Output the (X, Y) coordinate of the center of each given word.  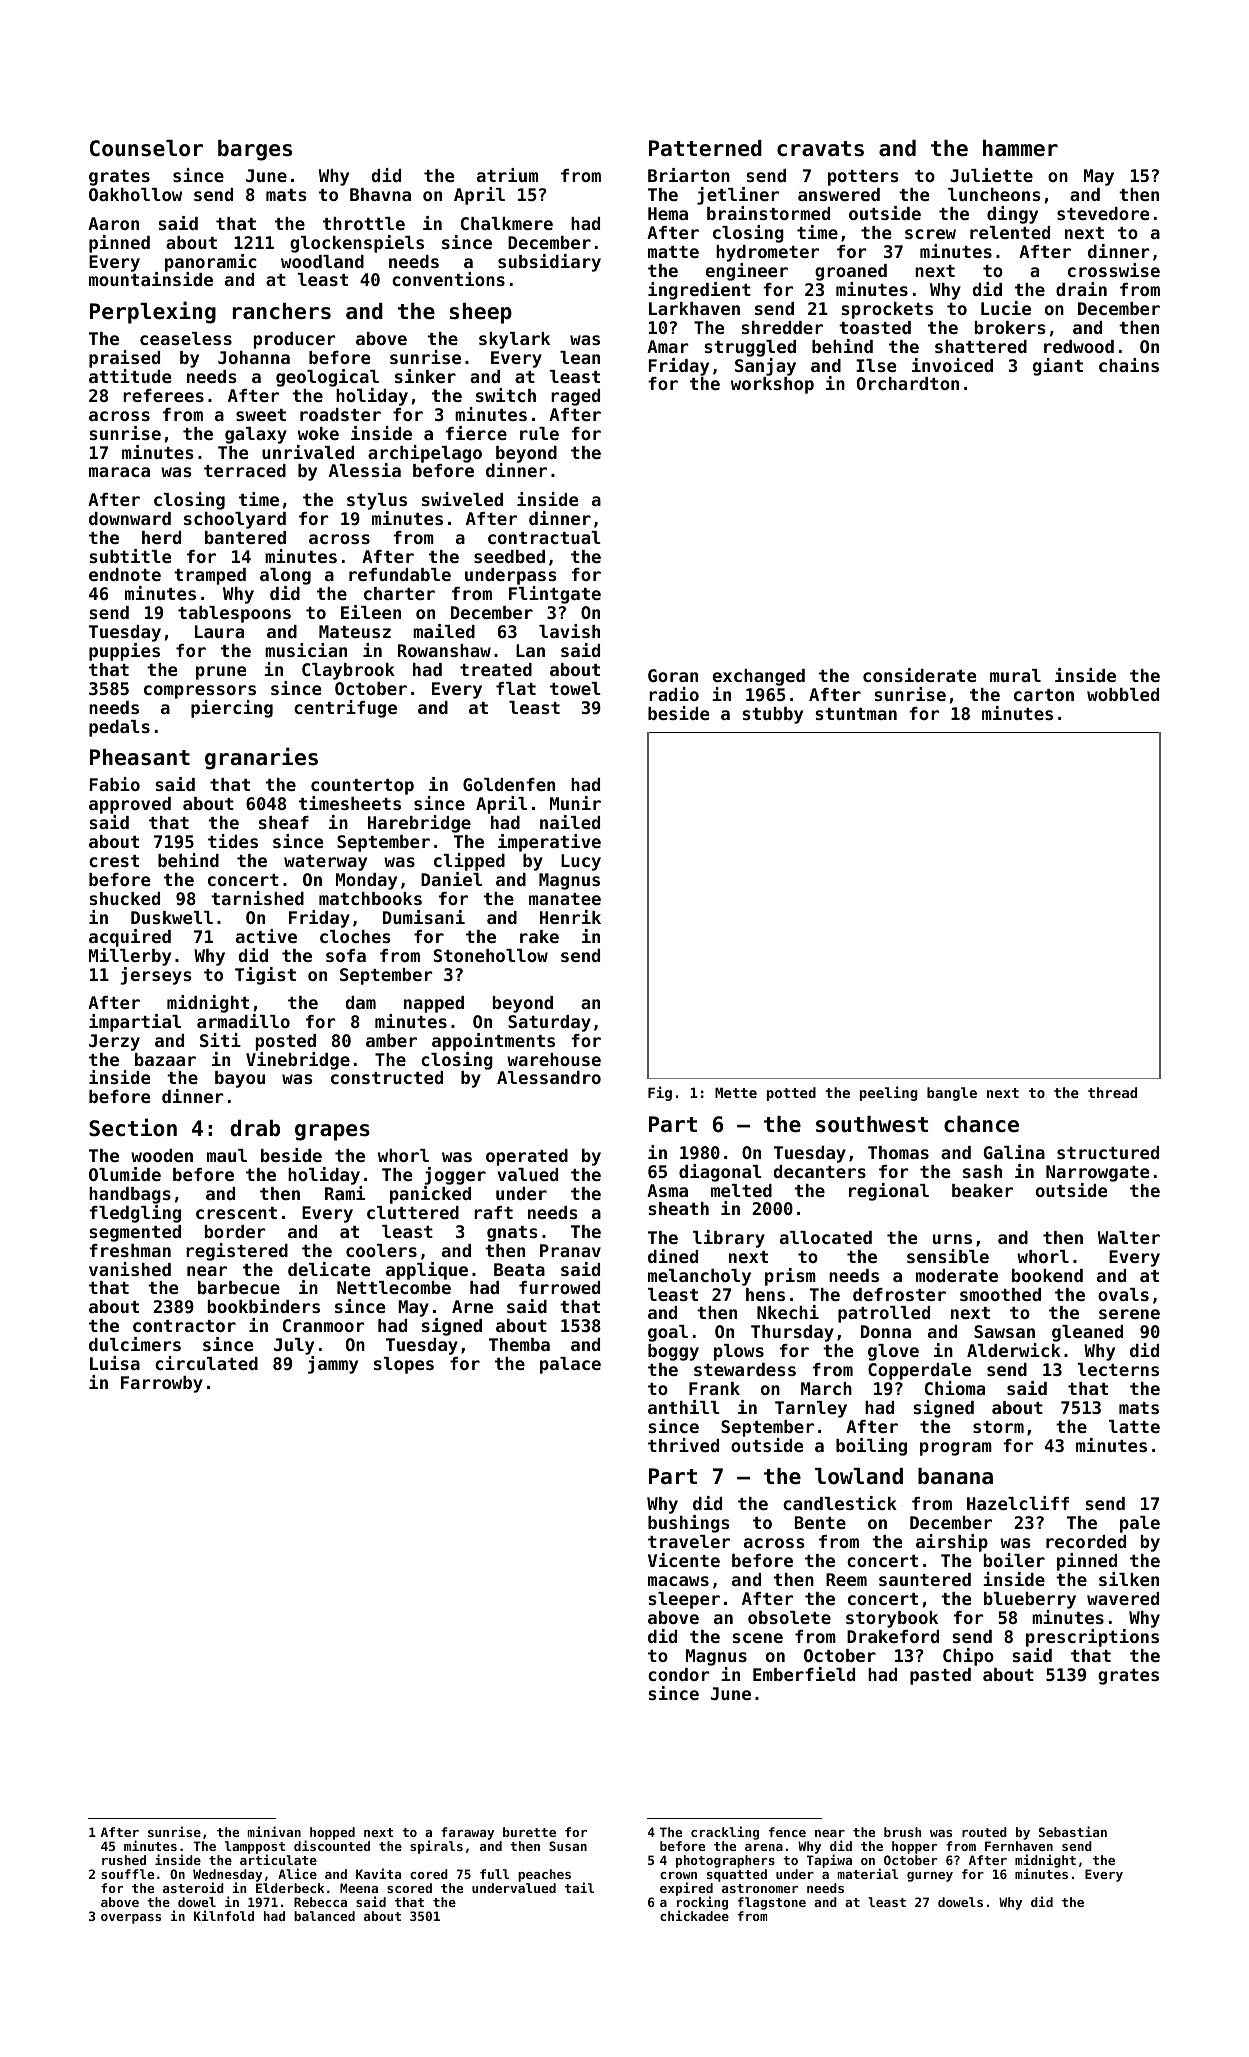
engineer (747, 272)
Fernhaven (1019, 1846)
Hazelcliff (1018, 1503)
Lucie (1006, 308)
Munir (575, 803)
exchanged (759, 677)
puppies (124, 652)
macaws (678, 1581)
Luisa (115, 1363)
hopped (332, 1833)
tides (233, 841)
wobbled (1123, 694)
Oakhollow (135, 194)
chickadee (694, 1915)
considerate (919, 675)
